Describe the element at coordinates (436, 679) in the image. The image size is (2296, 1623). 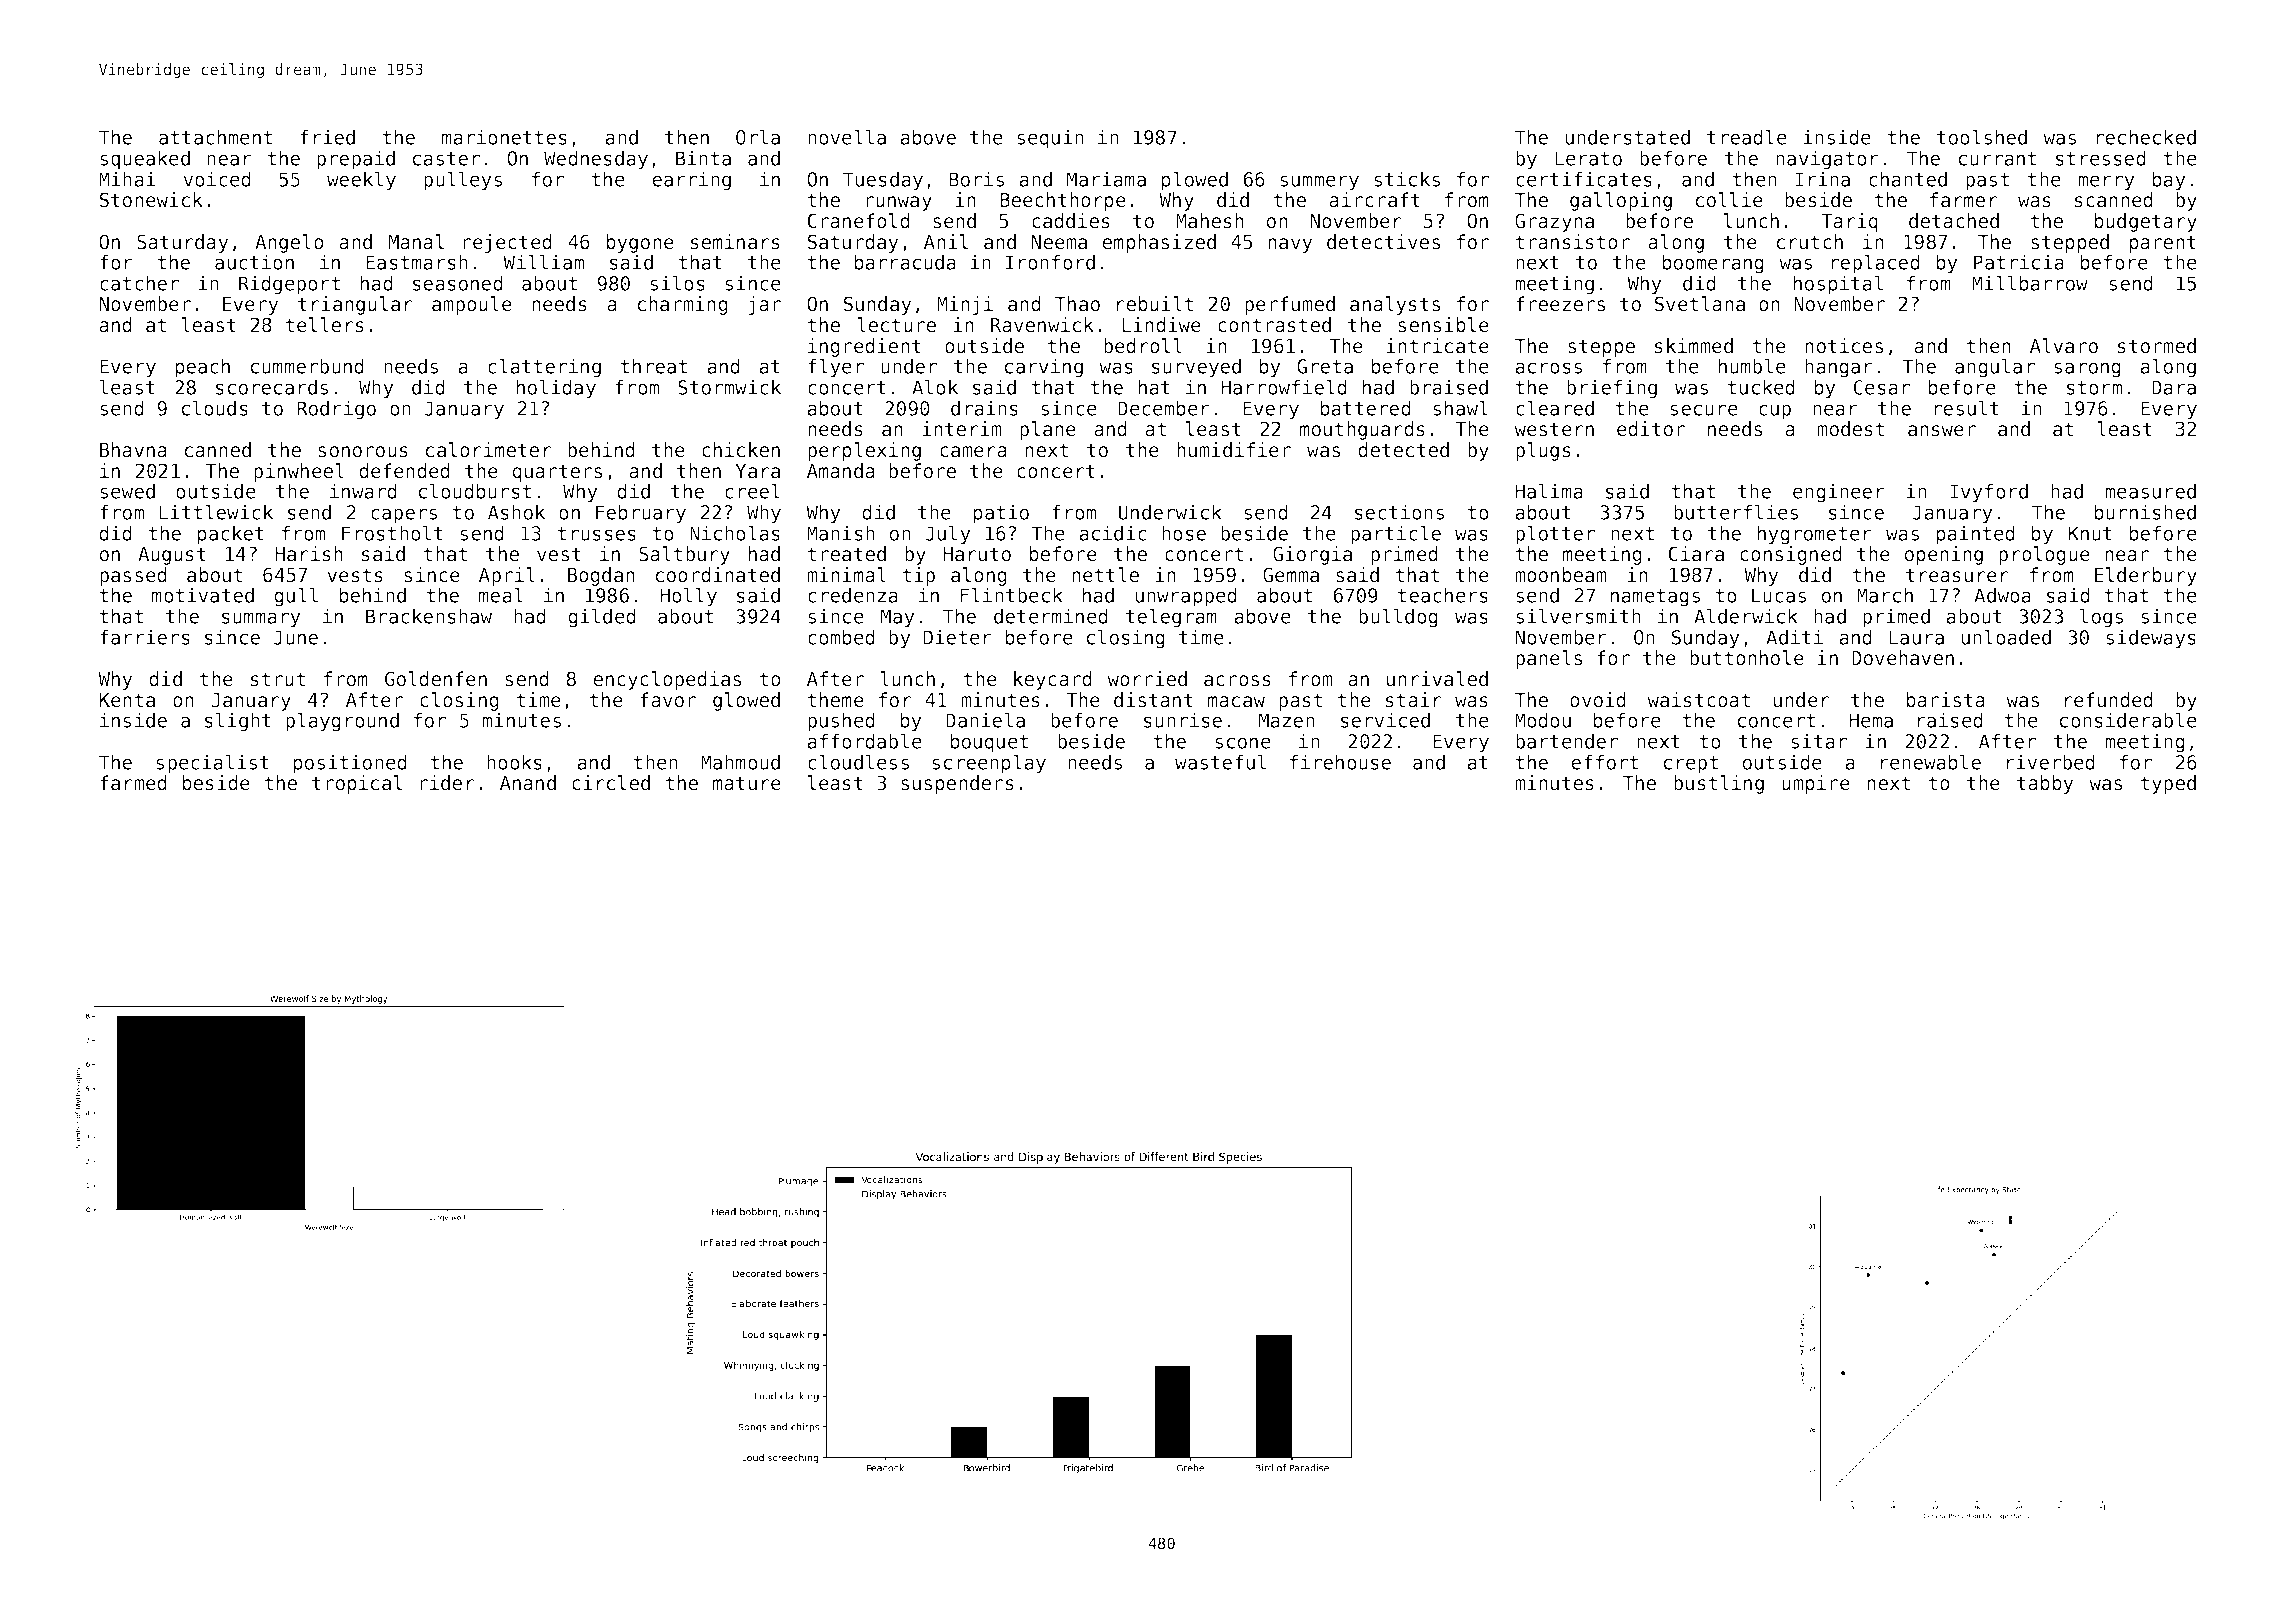
I see `Goldenfen` at that location.
